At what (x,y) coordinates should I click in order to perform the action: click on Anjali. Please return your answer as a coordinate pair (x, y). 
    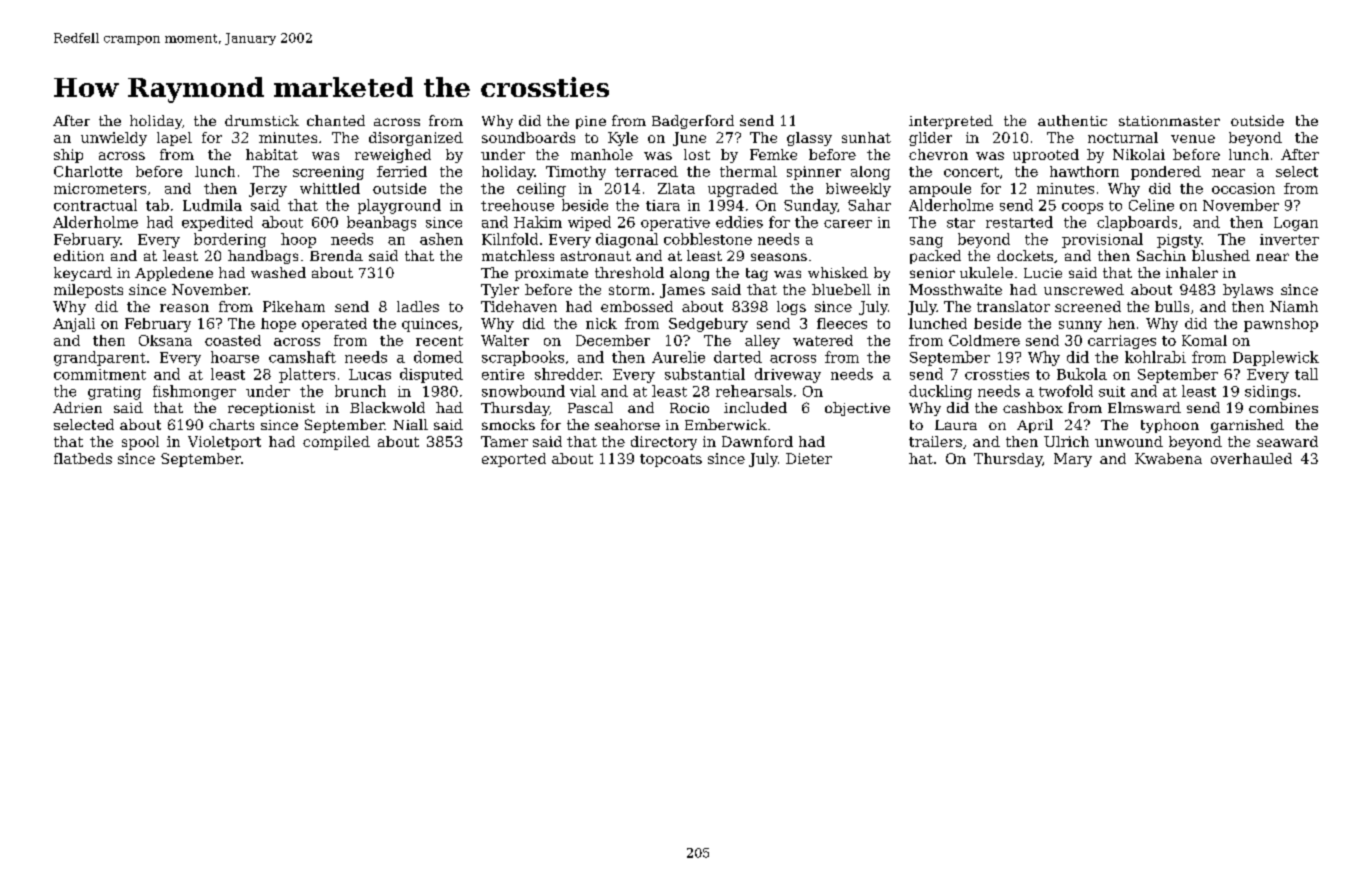
    Looking at the image, I should click on (74, 325).
